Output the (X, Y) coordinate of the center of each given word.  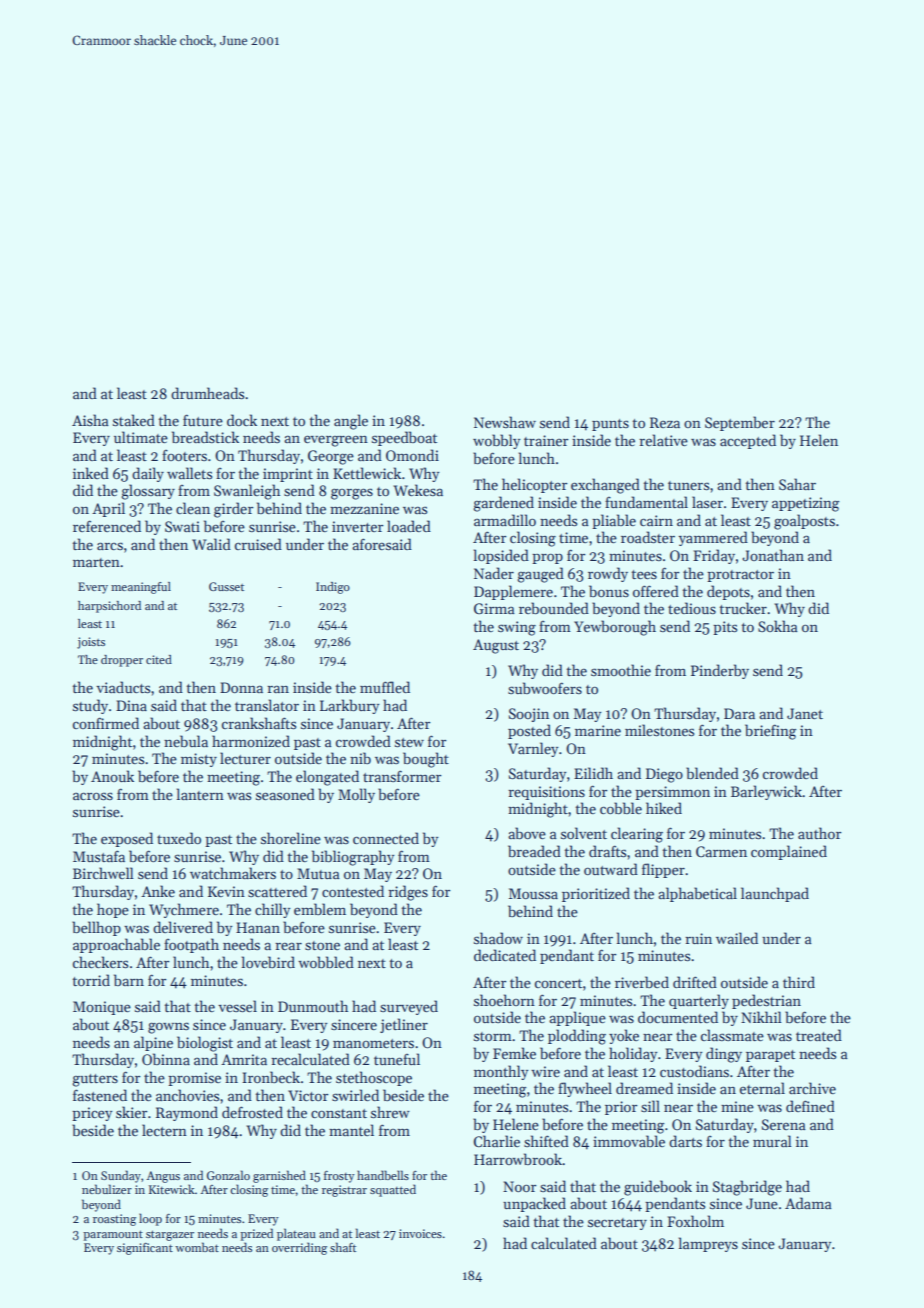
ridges (408, 893)
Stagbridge (747, 1188)
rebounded (554, 608)
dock (242, 420)
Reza (665, 422)
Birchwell (103, 873)
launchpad (775, 894)
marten (96, 562)
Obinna (166, 1059)
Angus (163, 1177)
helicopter (535, 485)
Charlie (497, 1141)
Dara (739, 713)
